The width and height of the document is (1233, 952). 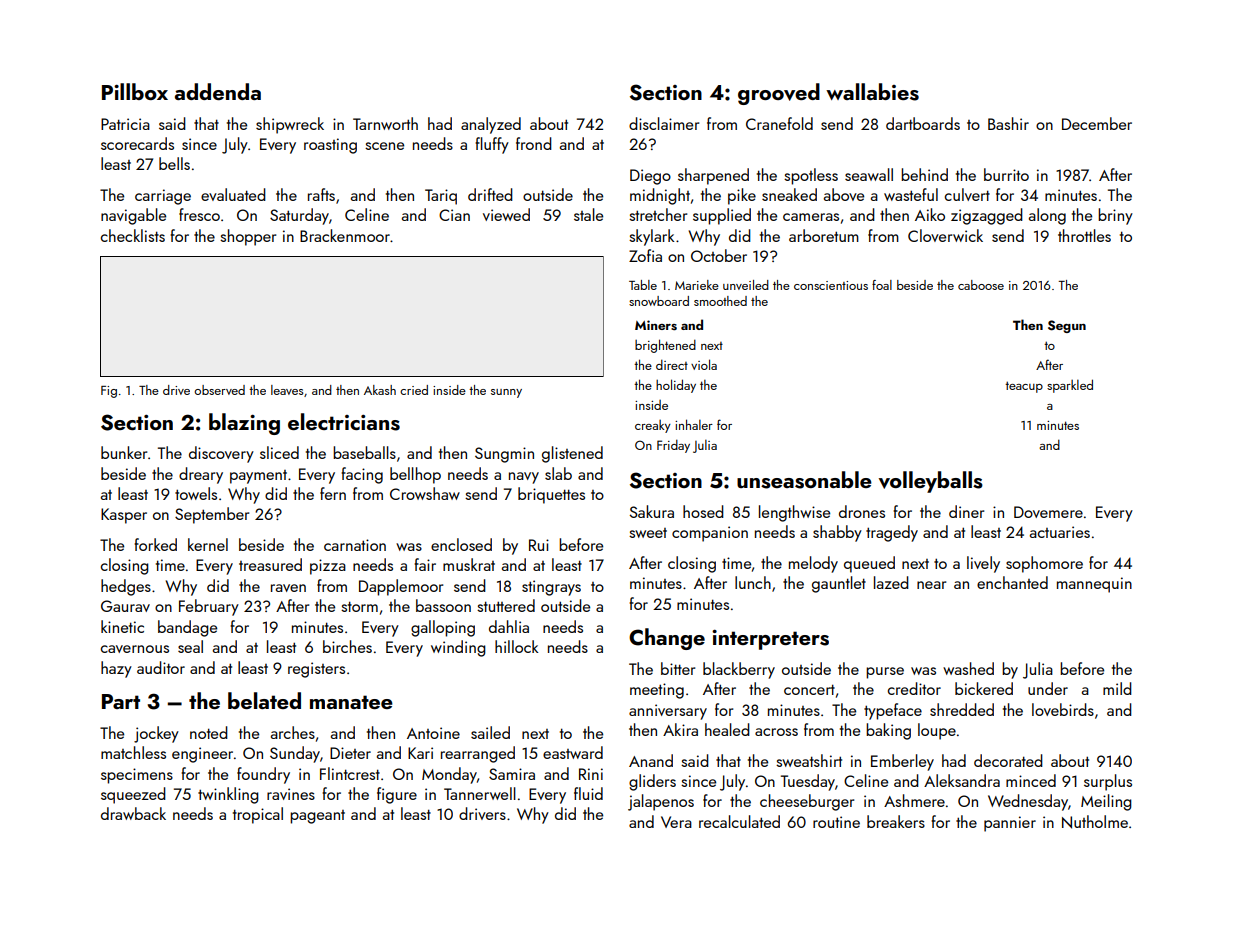 I want to click on volleyballs, so click(x=931, y=482).
